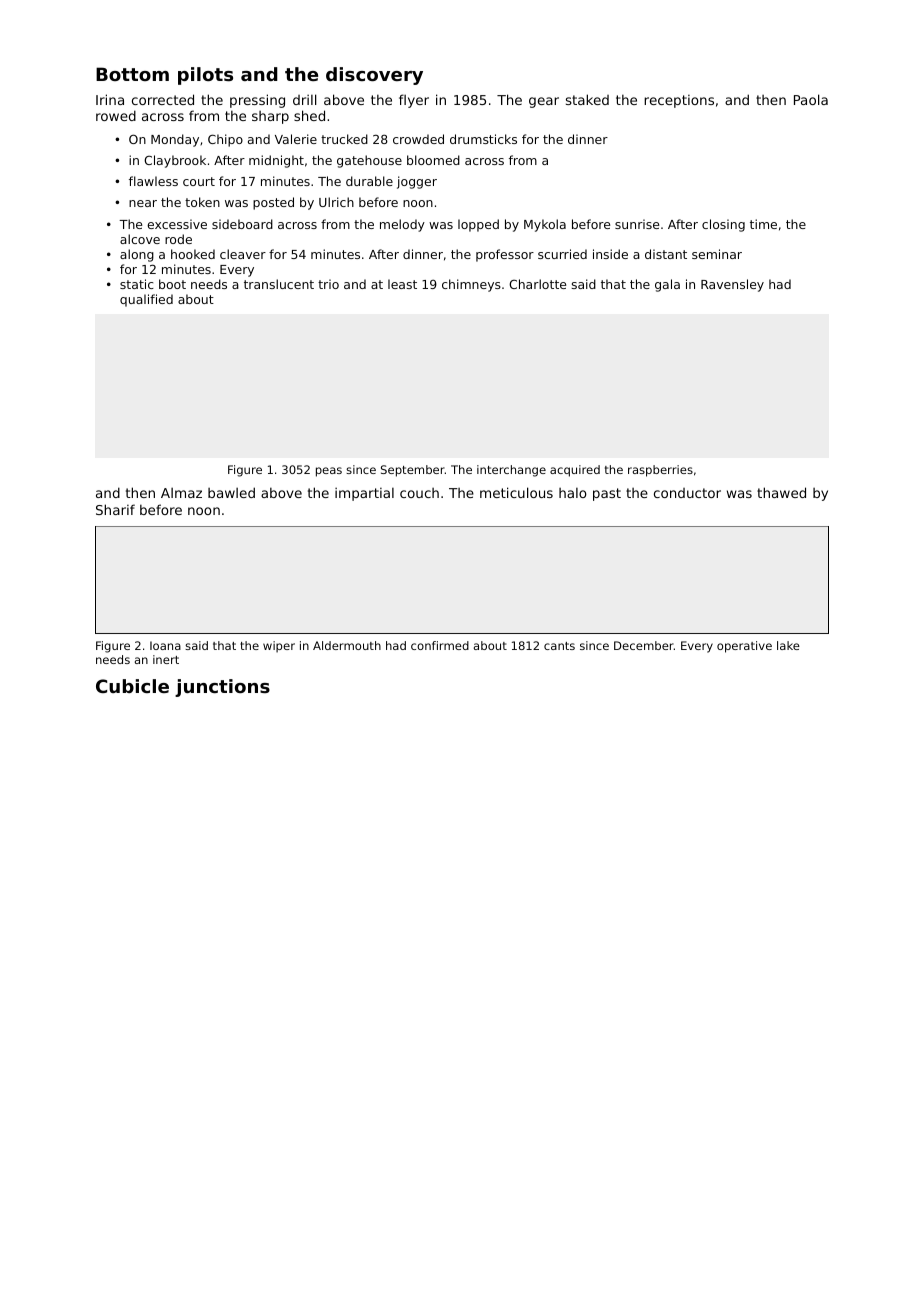  What do you see at coordinates (667, 285) in the screenshot?
I see `gala` at bounding box center [667, 285].
